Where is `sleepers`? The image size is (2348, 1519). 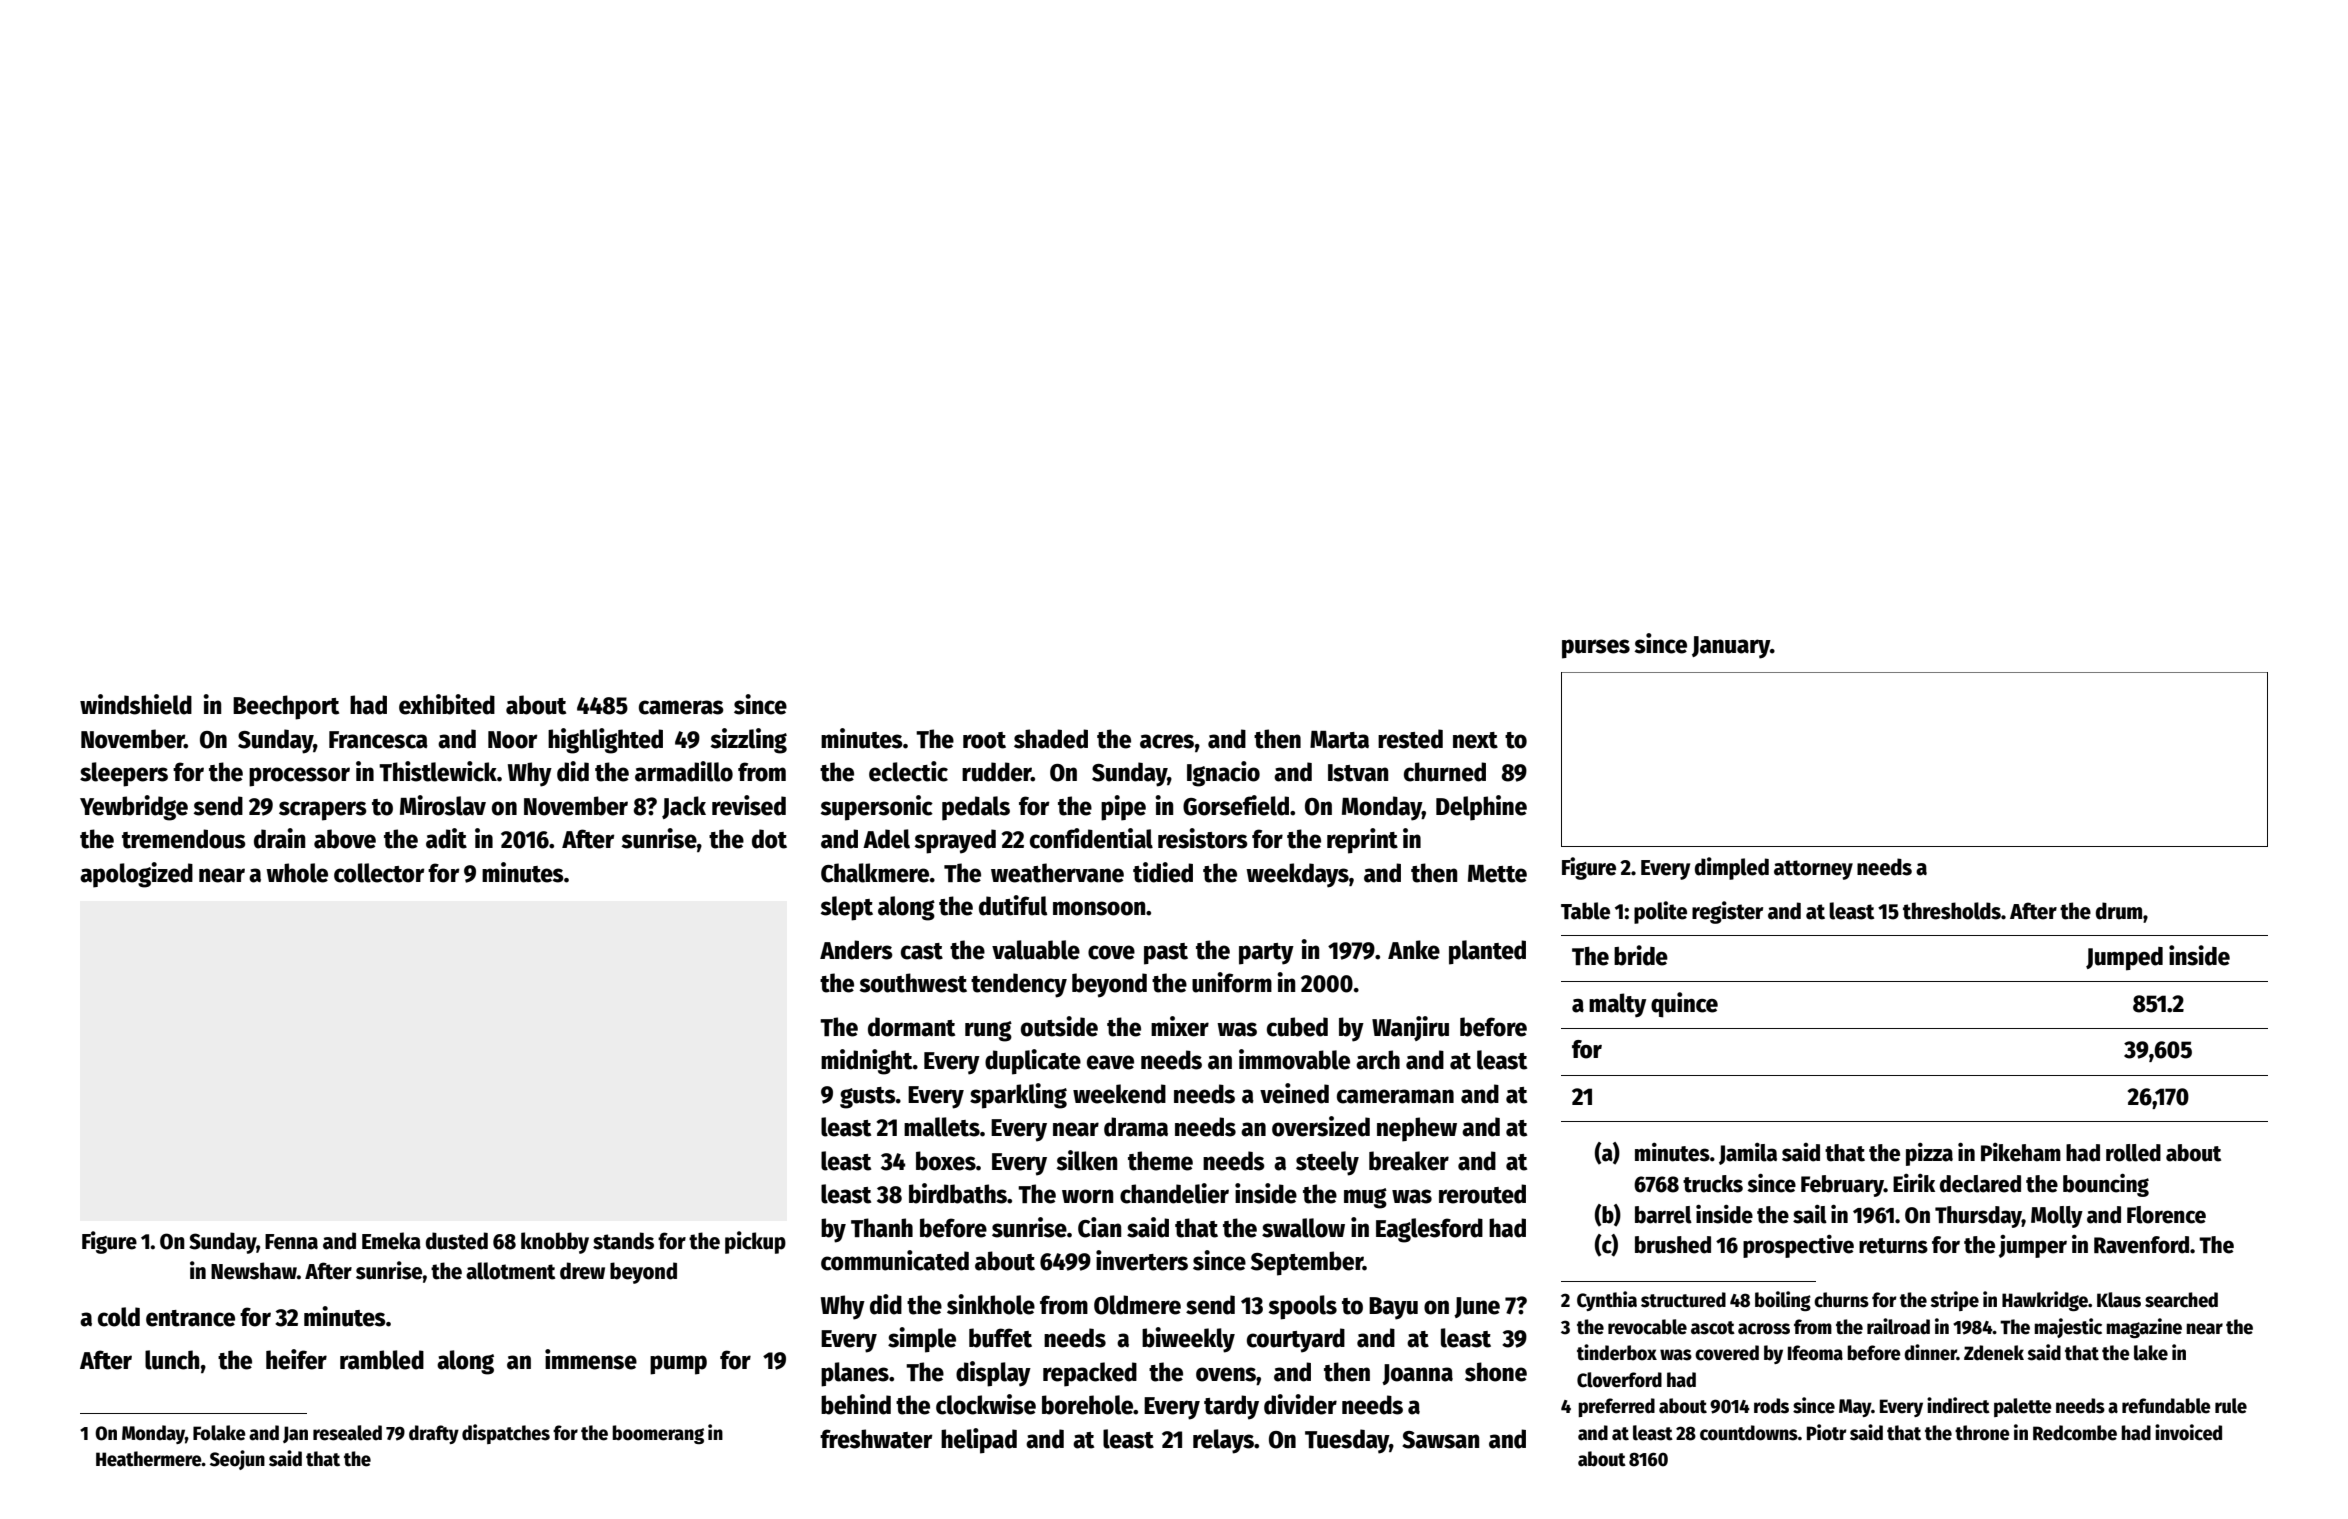
sleepers is located at coordinates (124, 774).
